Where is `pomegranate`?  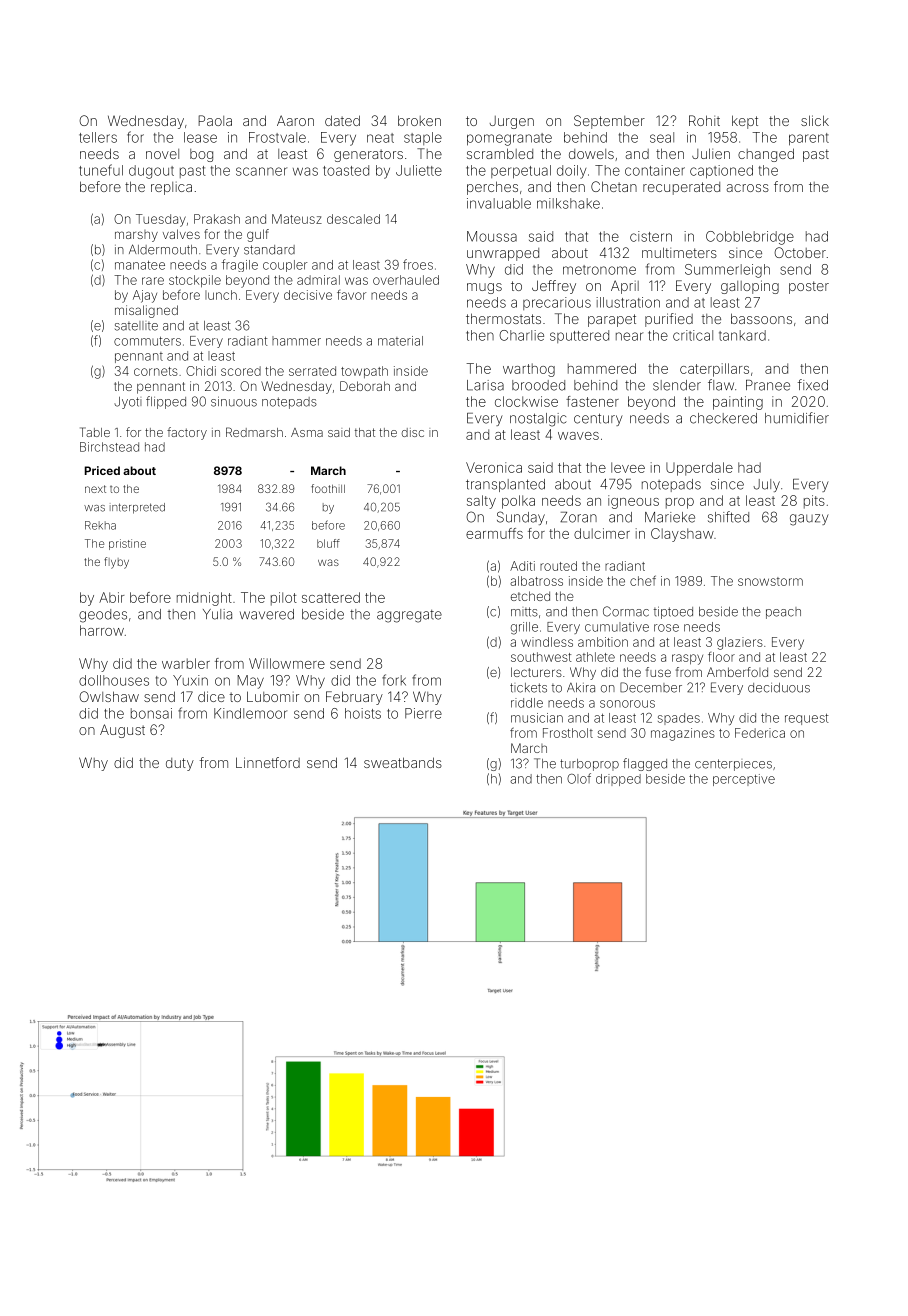
pomegranate is located at coordinates (509, 139).
